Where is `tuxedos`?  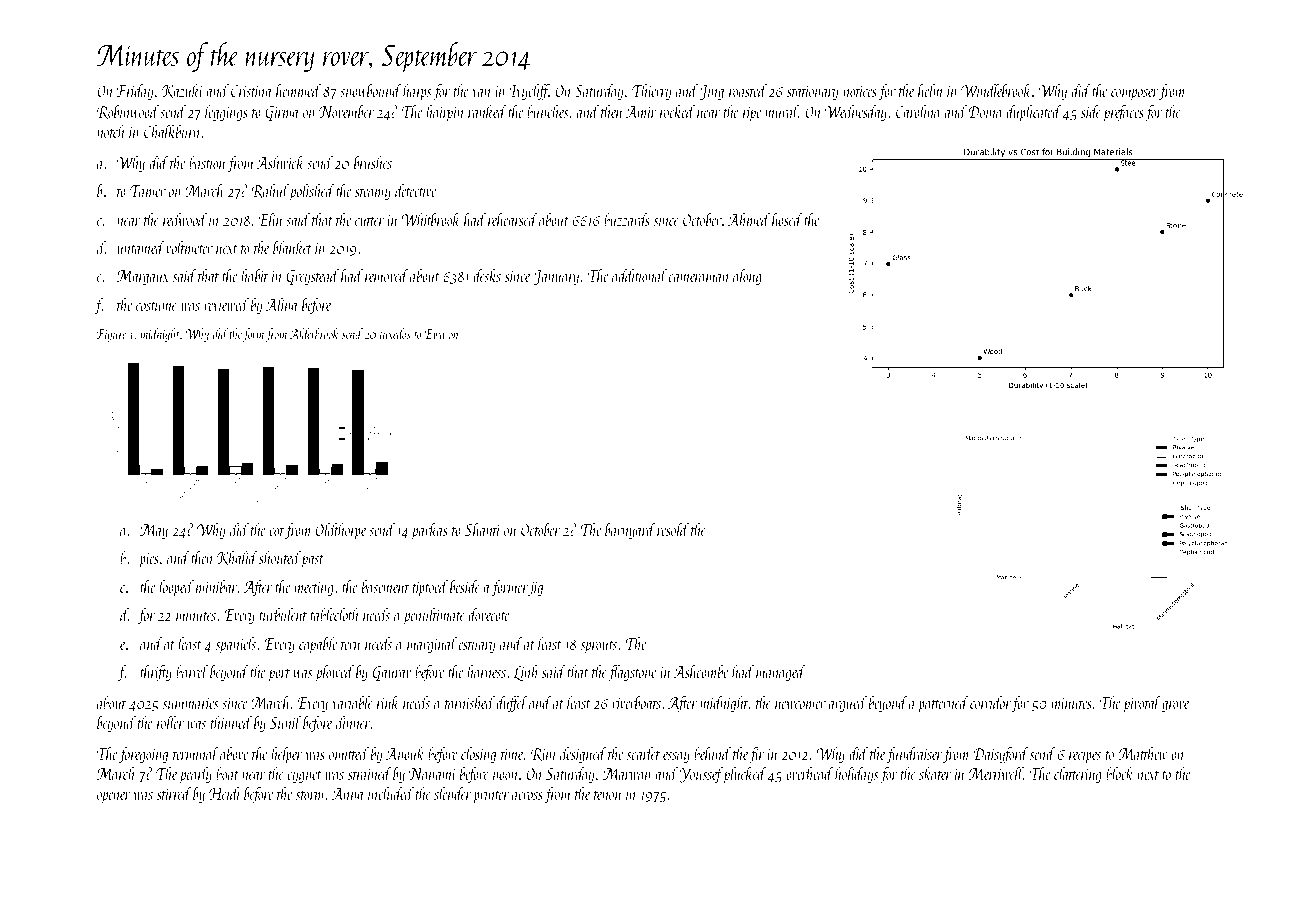 tuxedos is located at coordinates (395, 333).
